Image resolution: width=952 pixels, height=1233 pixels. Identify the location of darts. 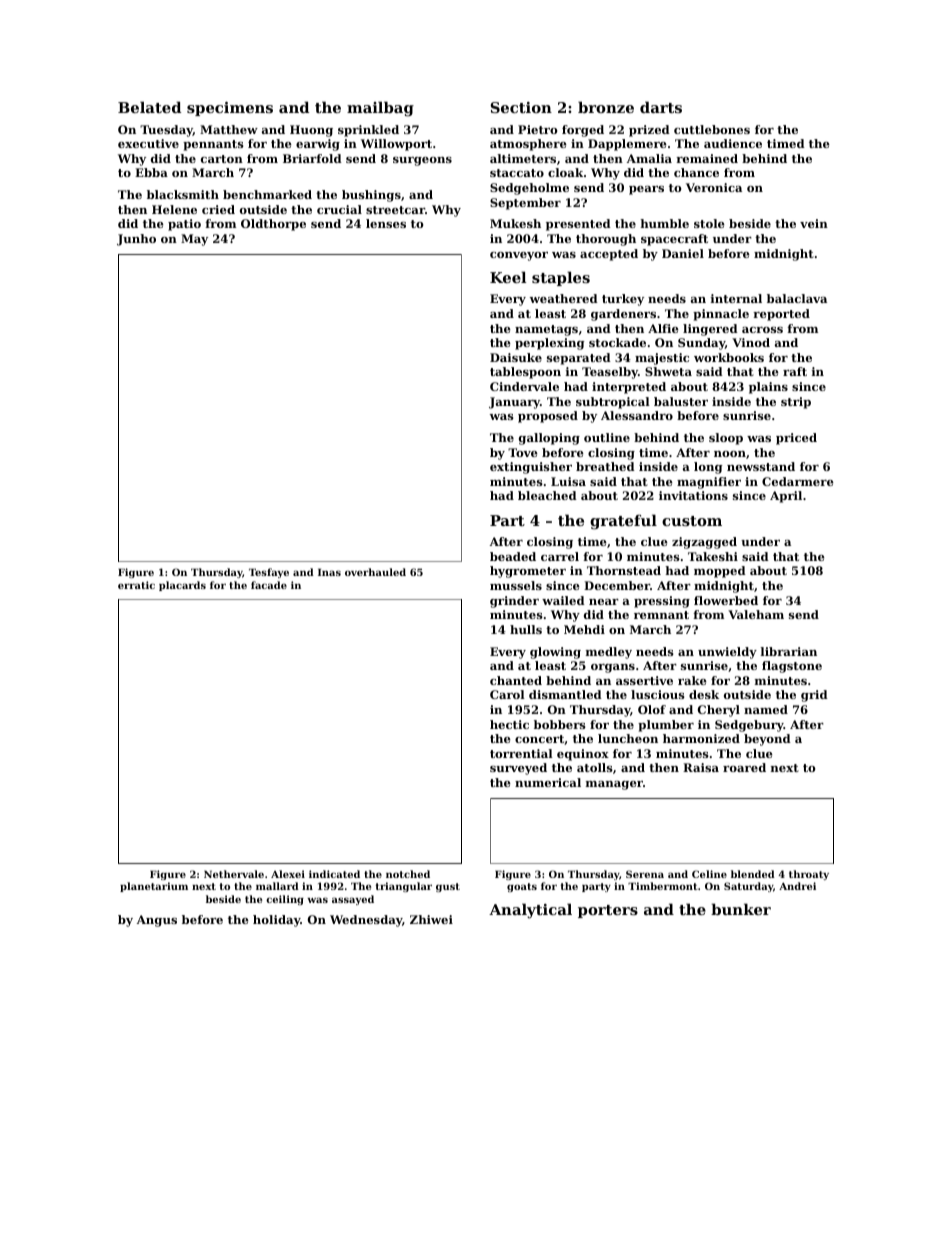
(661, 107).
